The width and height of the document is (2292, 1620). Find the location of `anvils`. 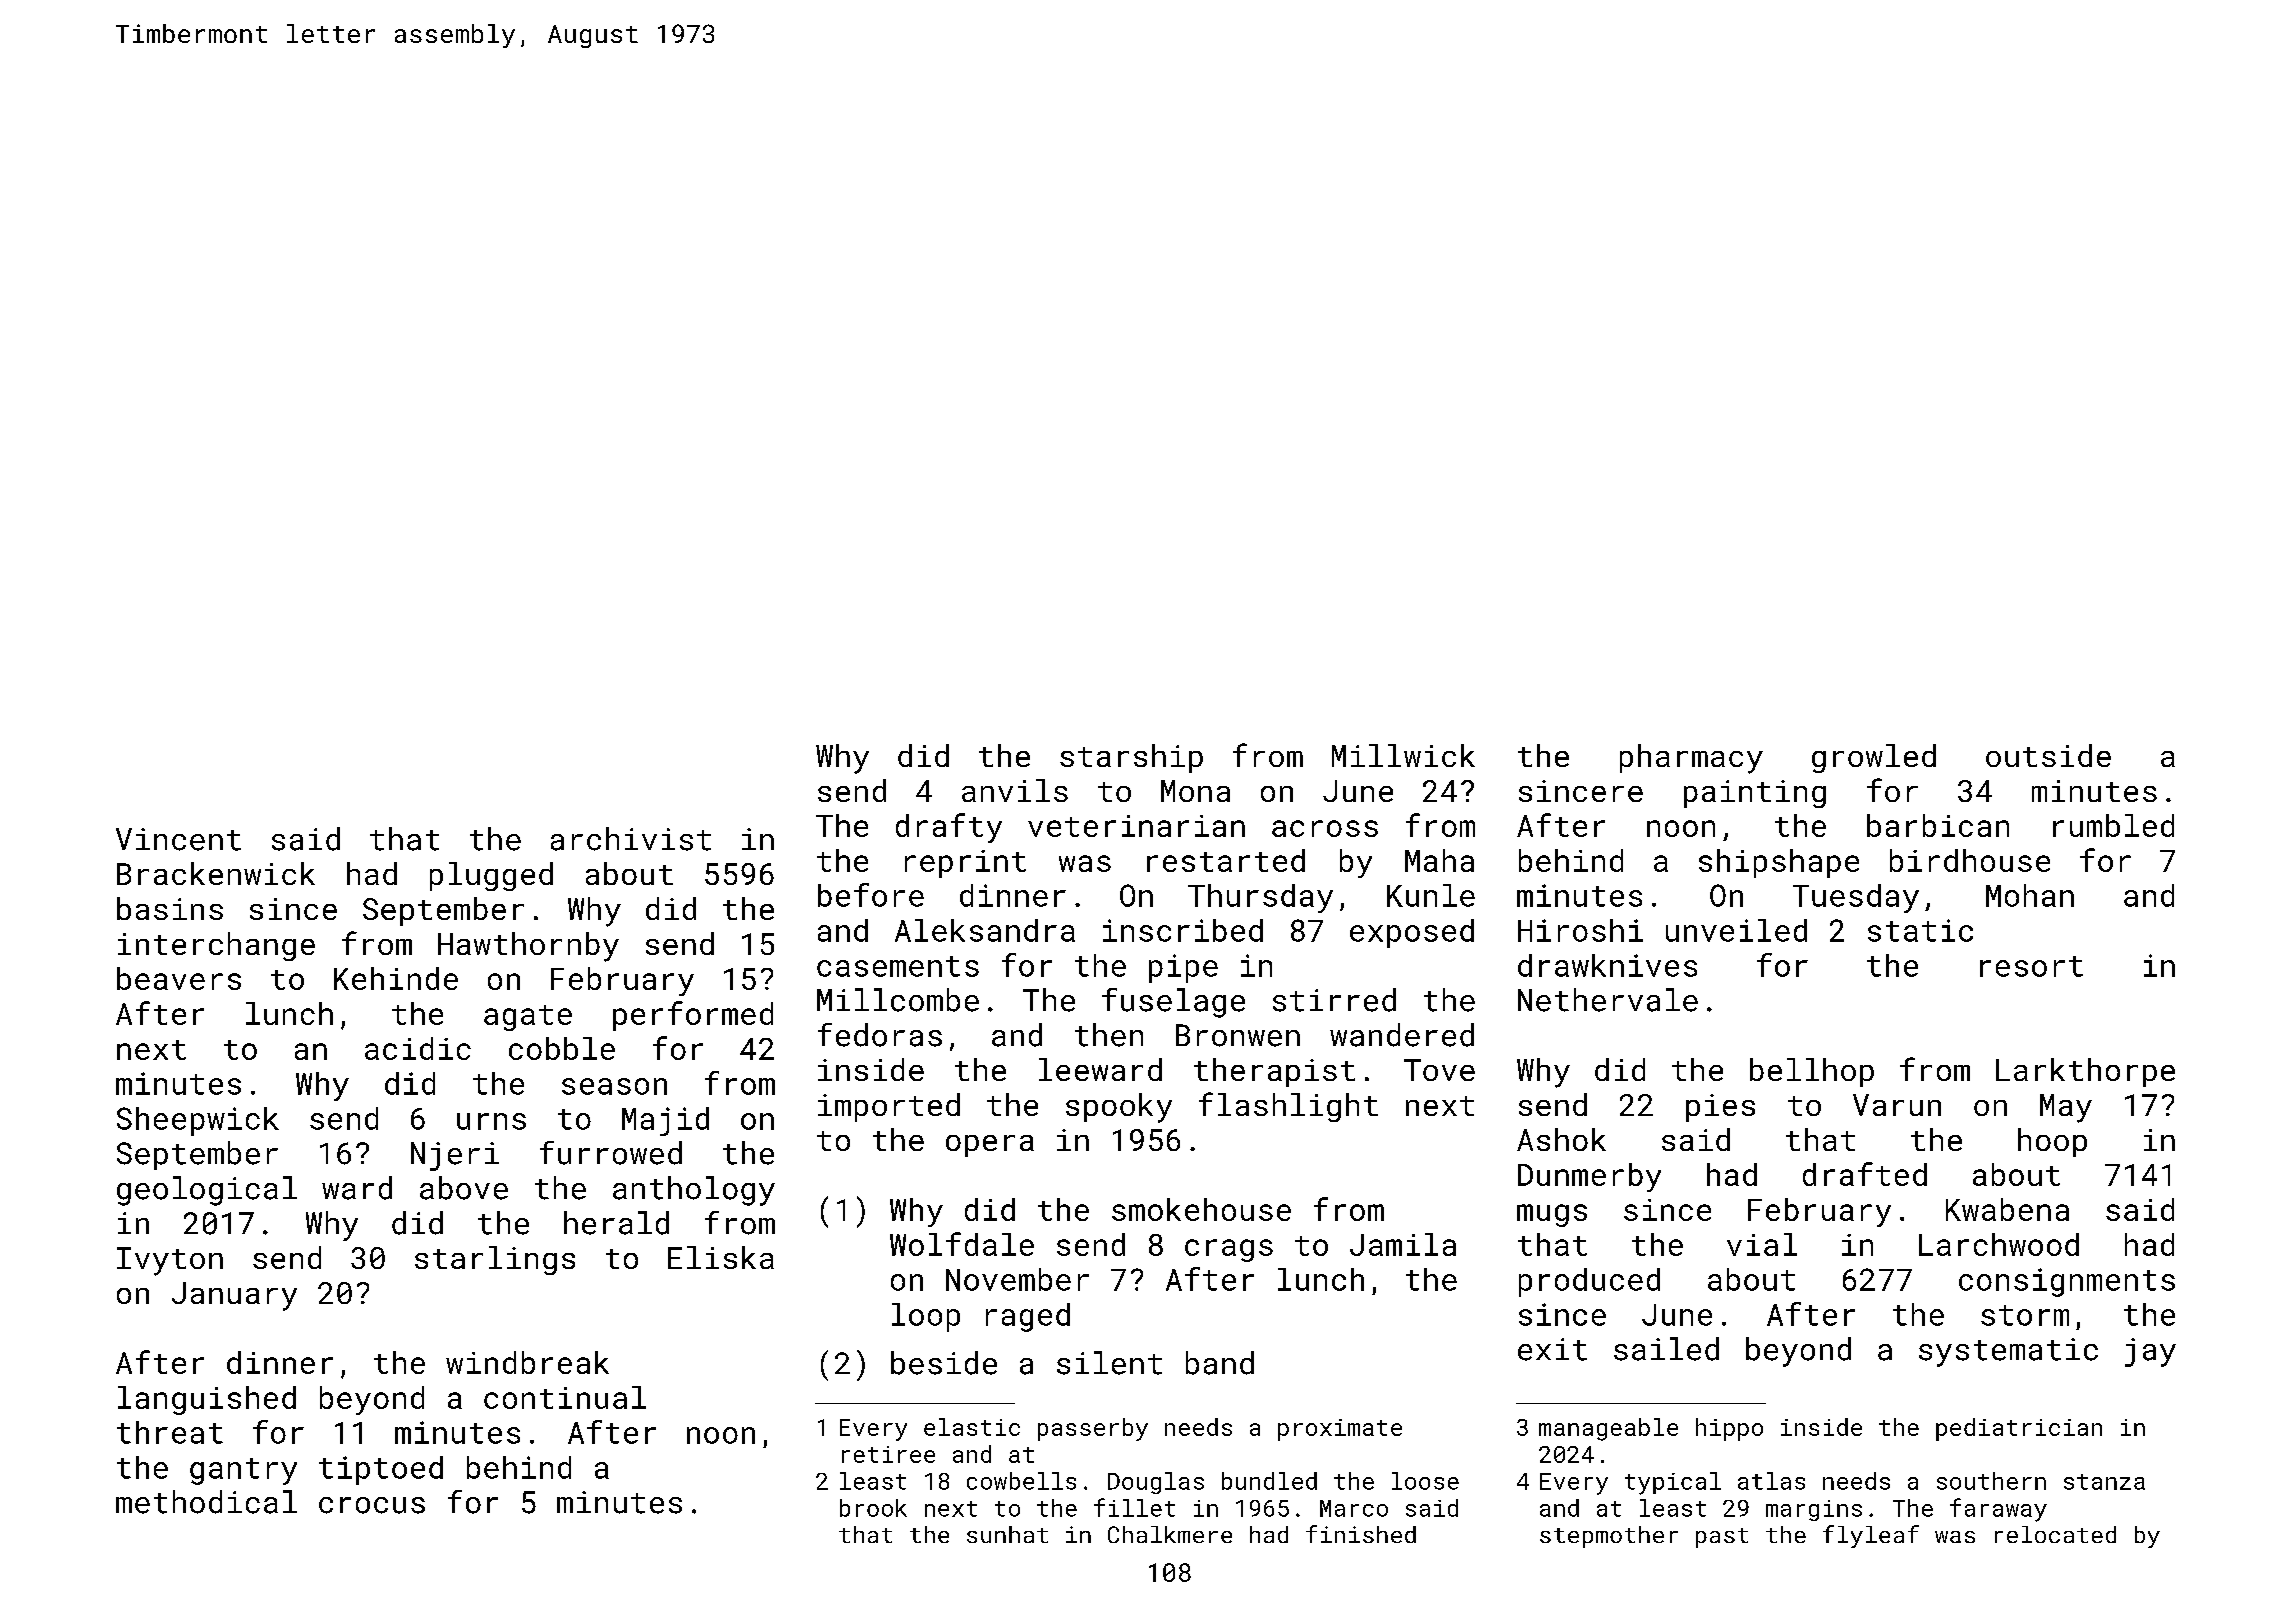

anvils is located at coordinates (1015, 790).
